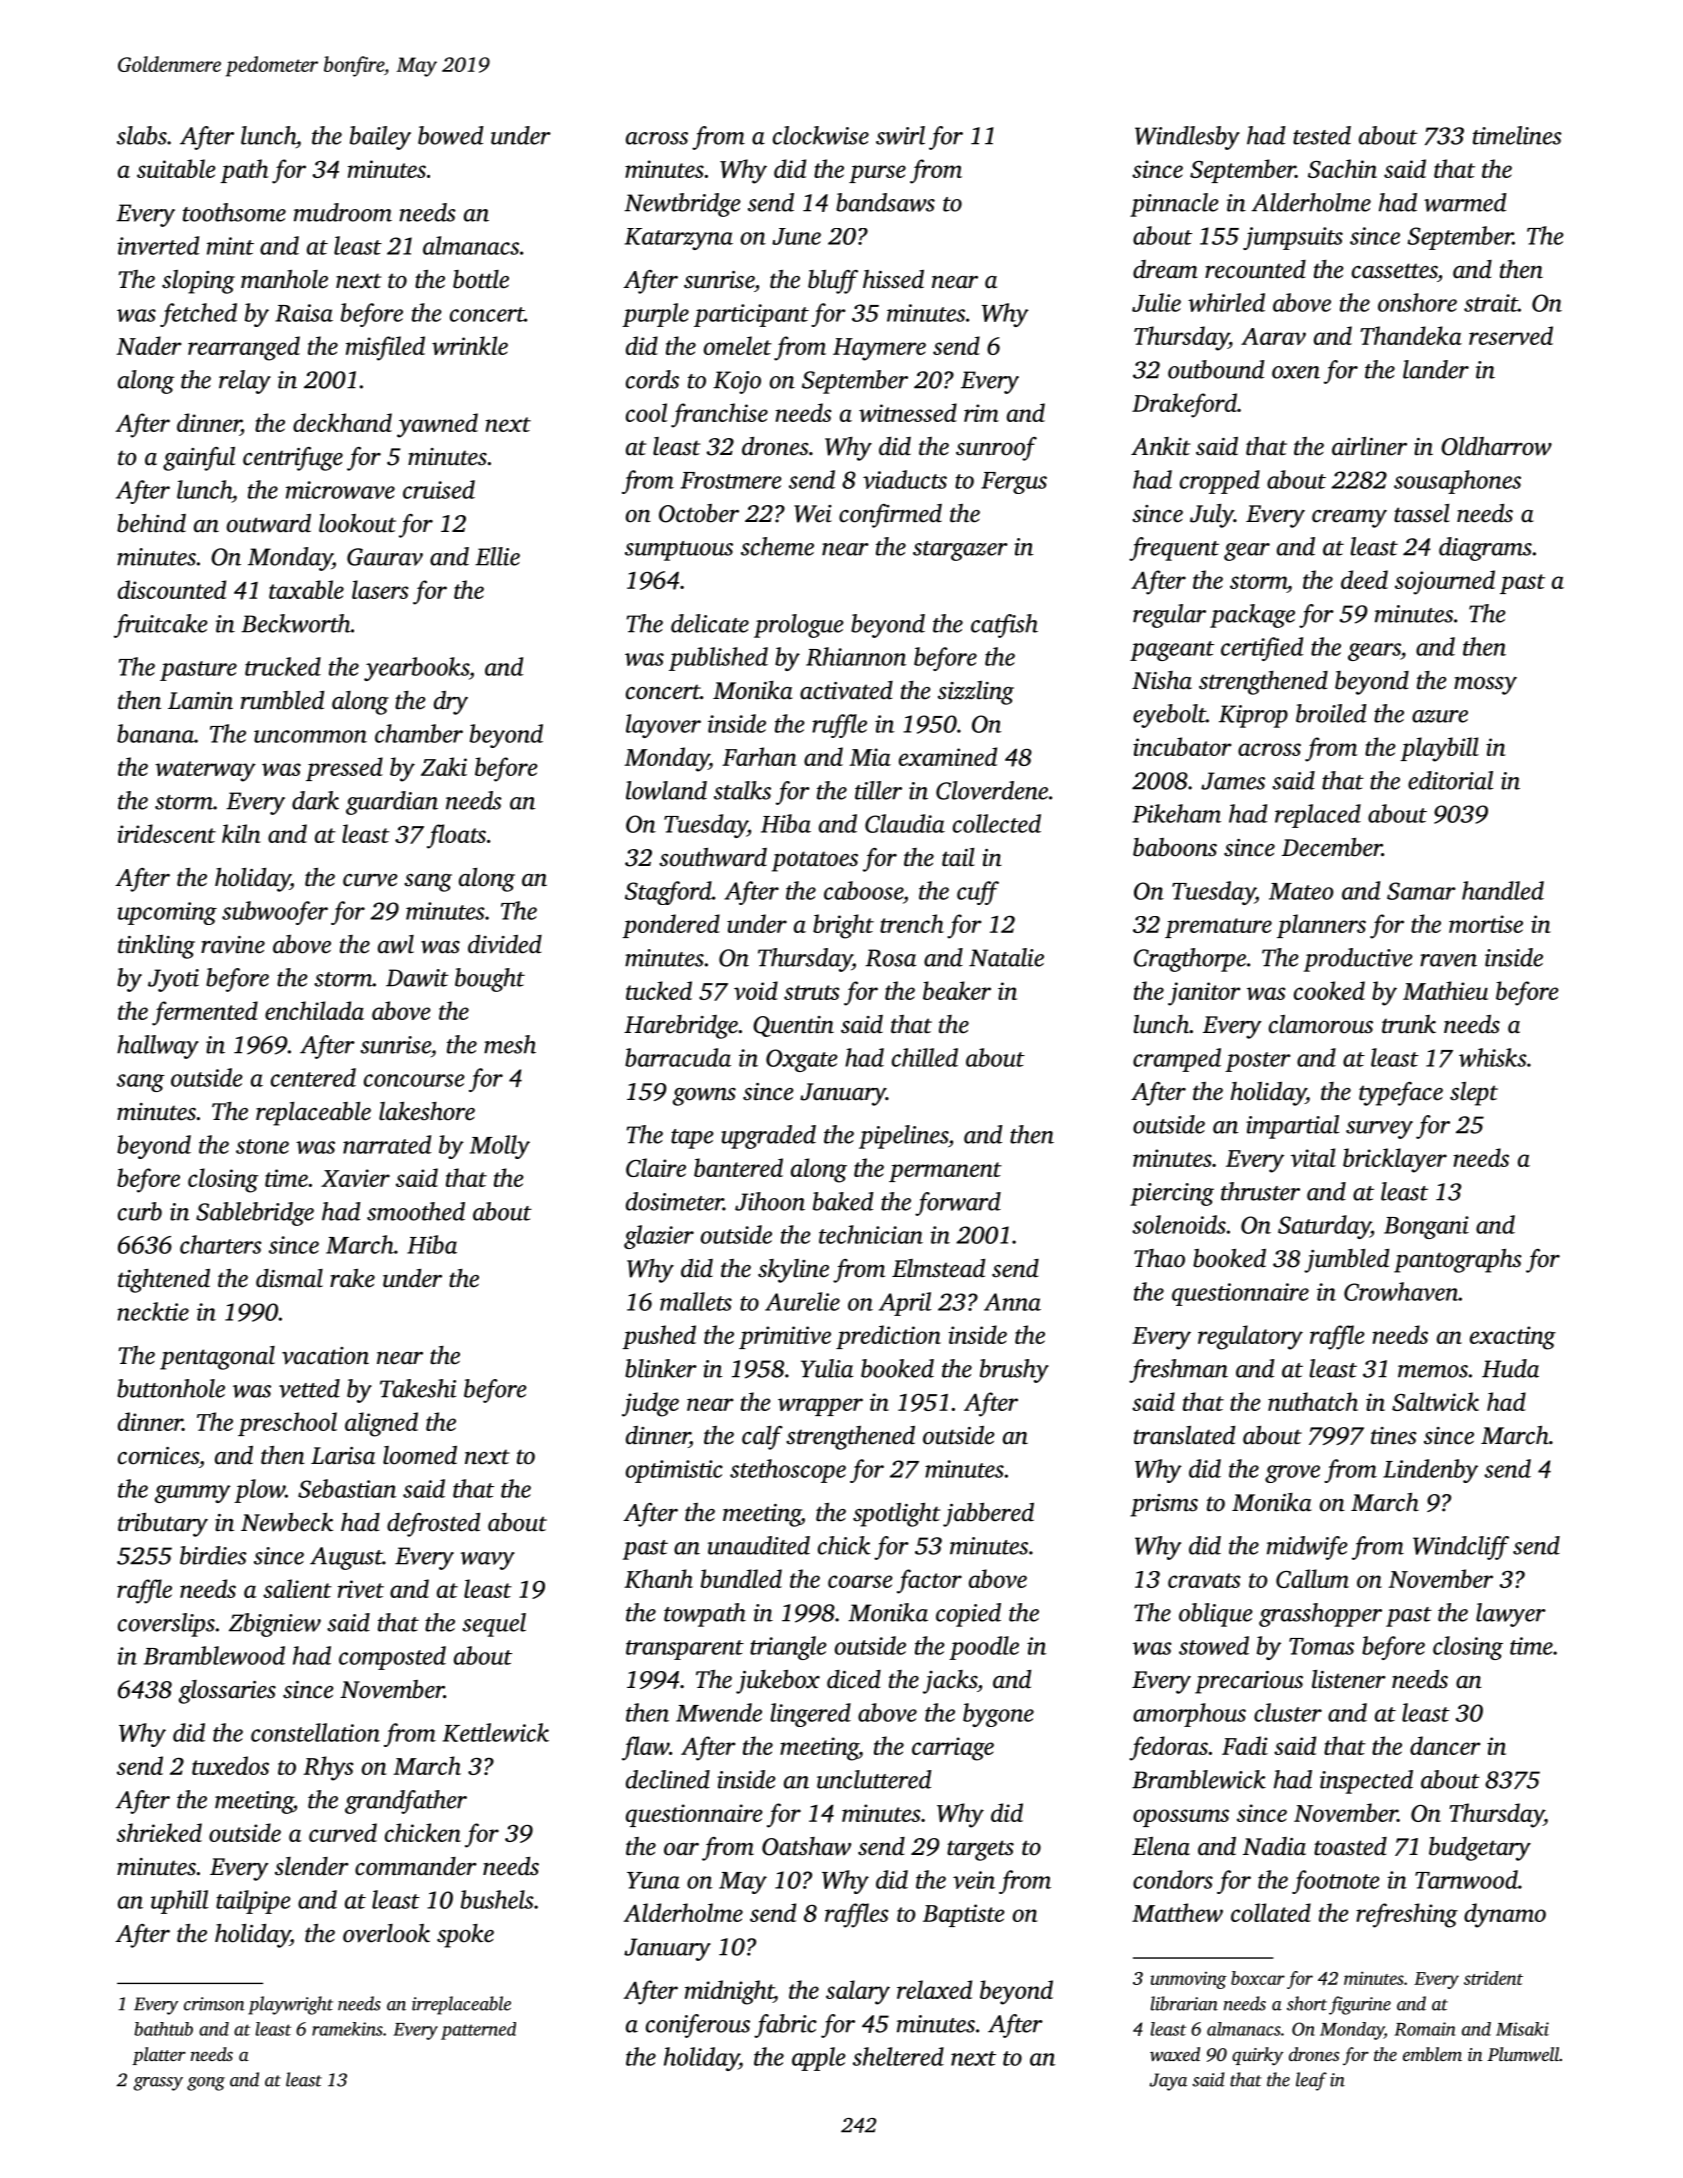 The height and width of the page is (2178, 1683). What do you see at coordinates (262, 1146) in the page?
I see `stone` at bounding box center [262, 1146].
